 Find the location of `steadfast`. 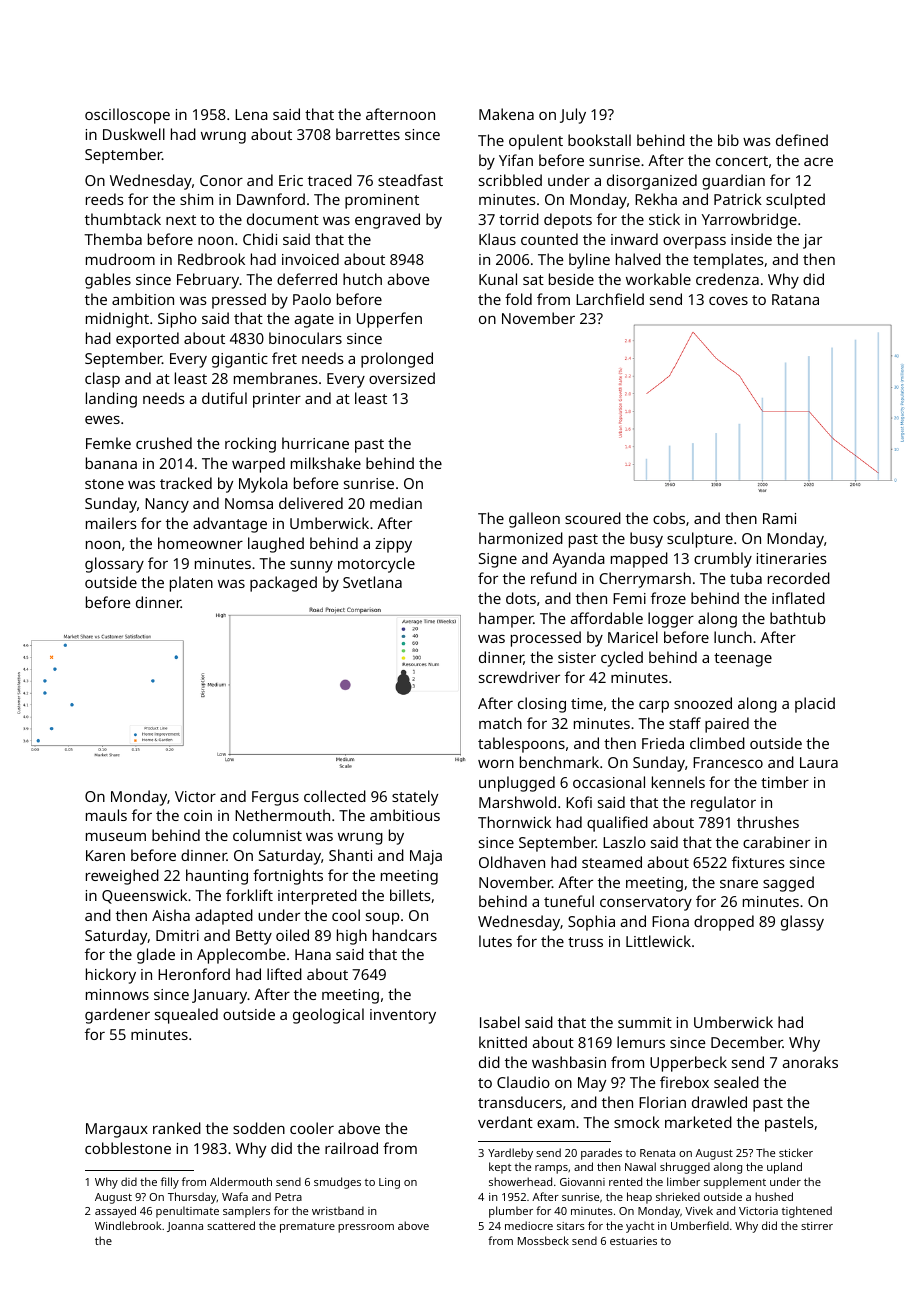

steadfast is located at coordinates (410, 180).
